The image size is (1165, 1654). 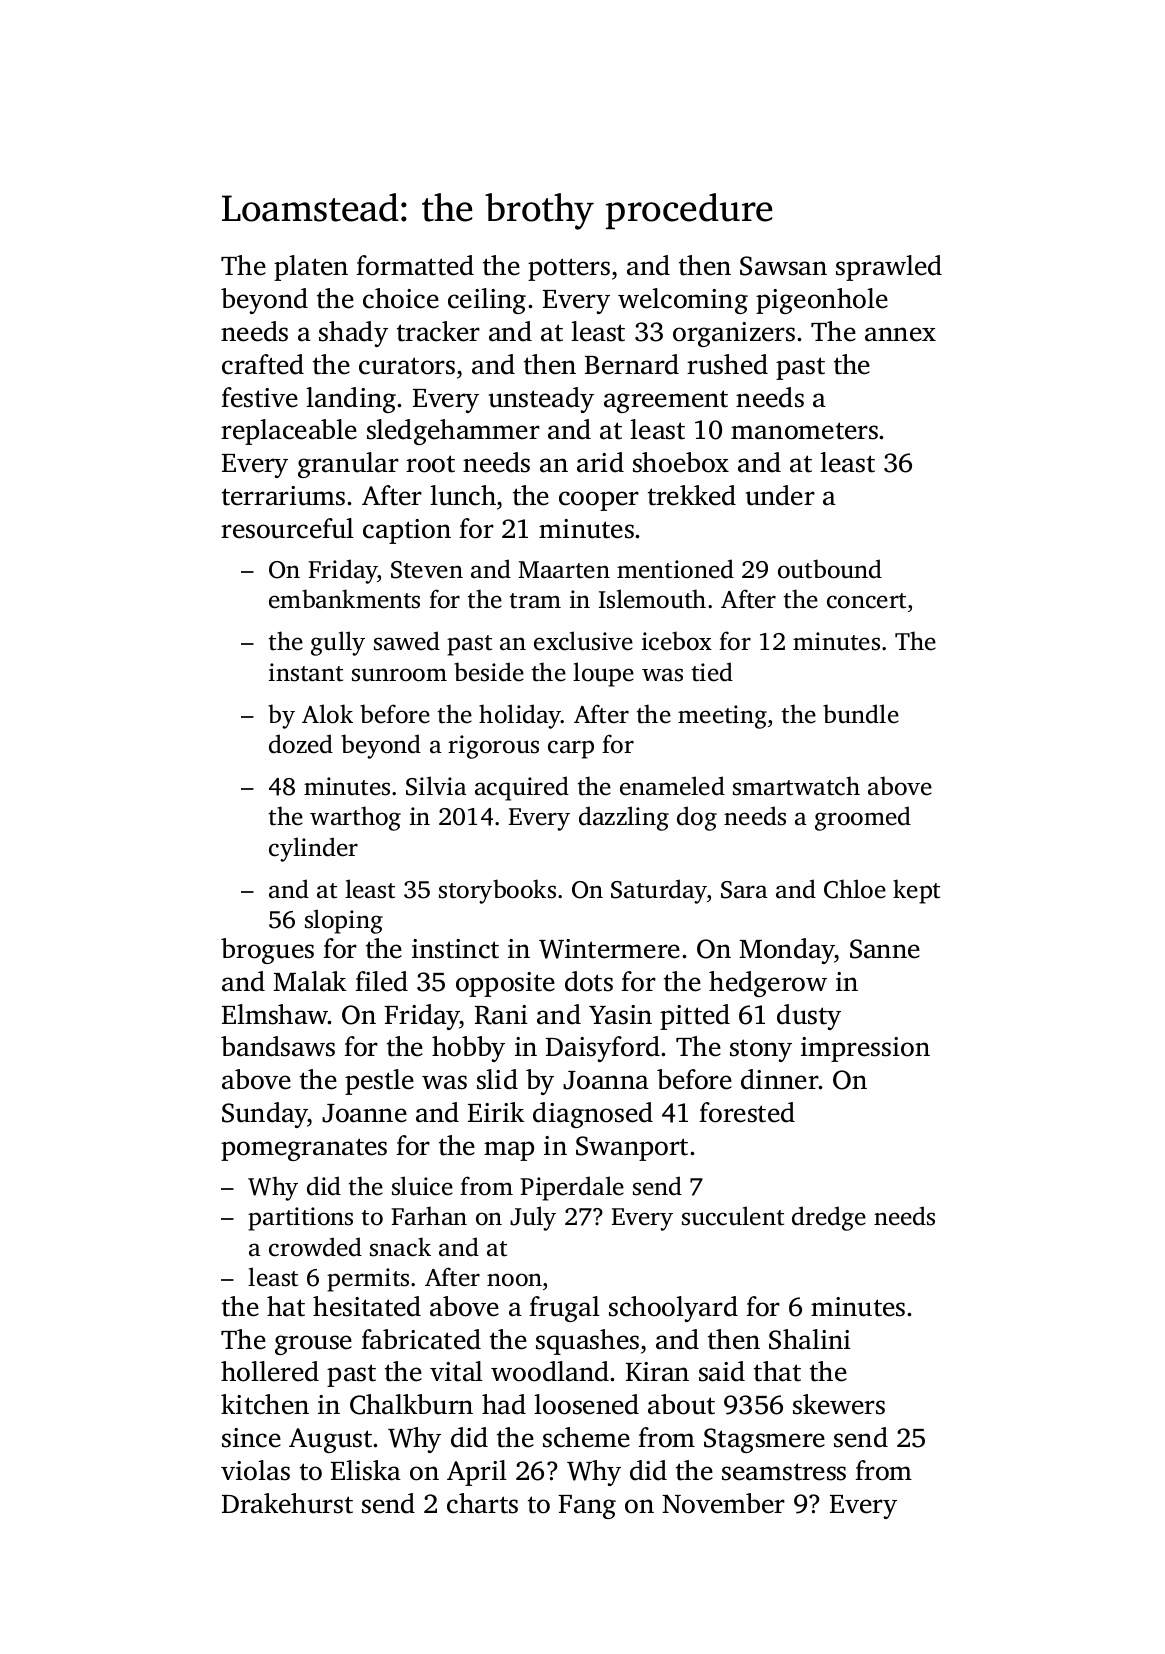 I want to click on carp, so click(x=571, y=749).
